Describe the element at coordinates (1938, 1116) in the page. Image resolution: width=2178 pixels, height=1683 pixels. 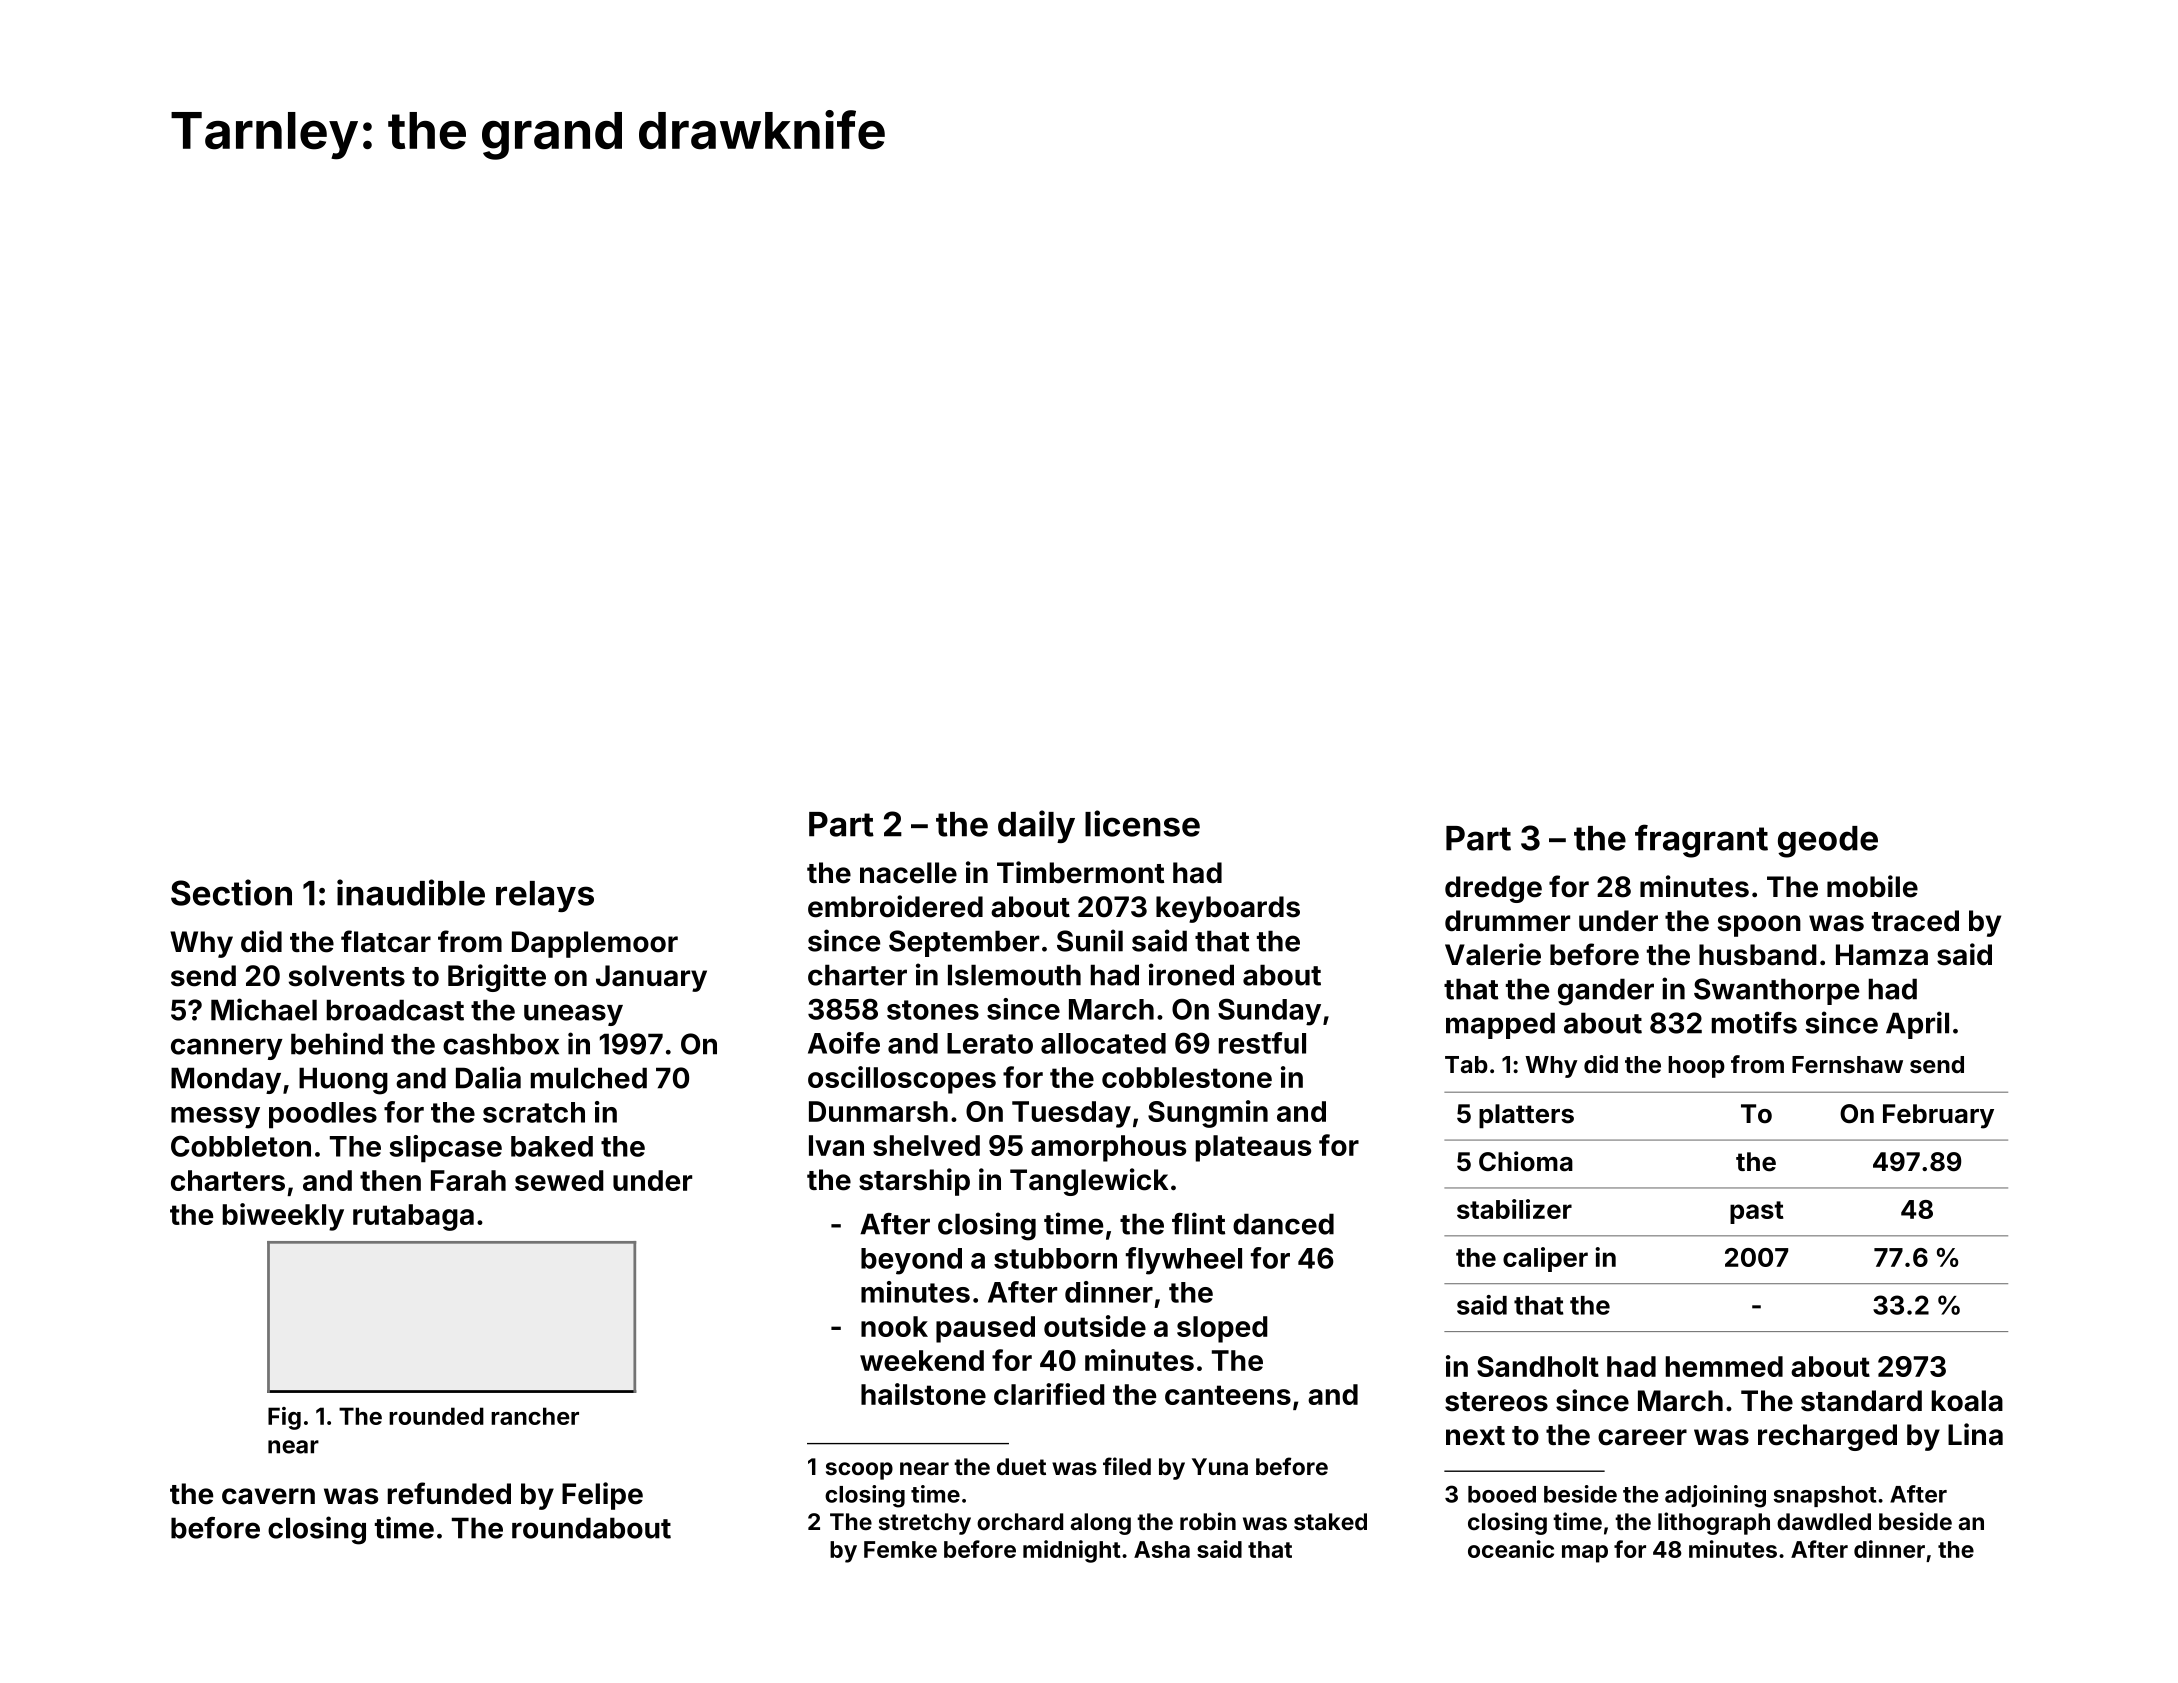
I see `February` at that location.
